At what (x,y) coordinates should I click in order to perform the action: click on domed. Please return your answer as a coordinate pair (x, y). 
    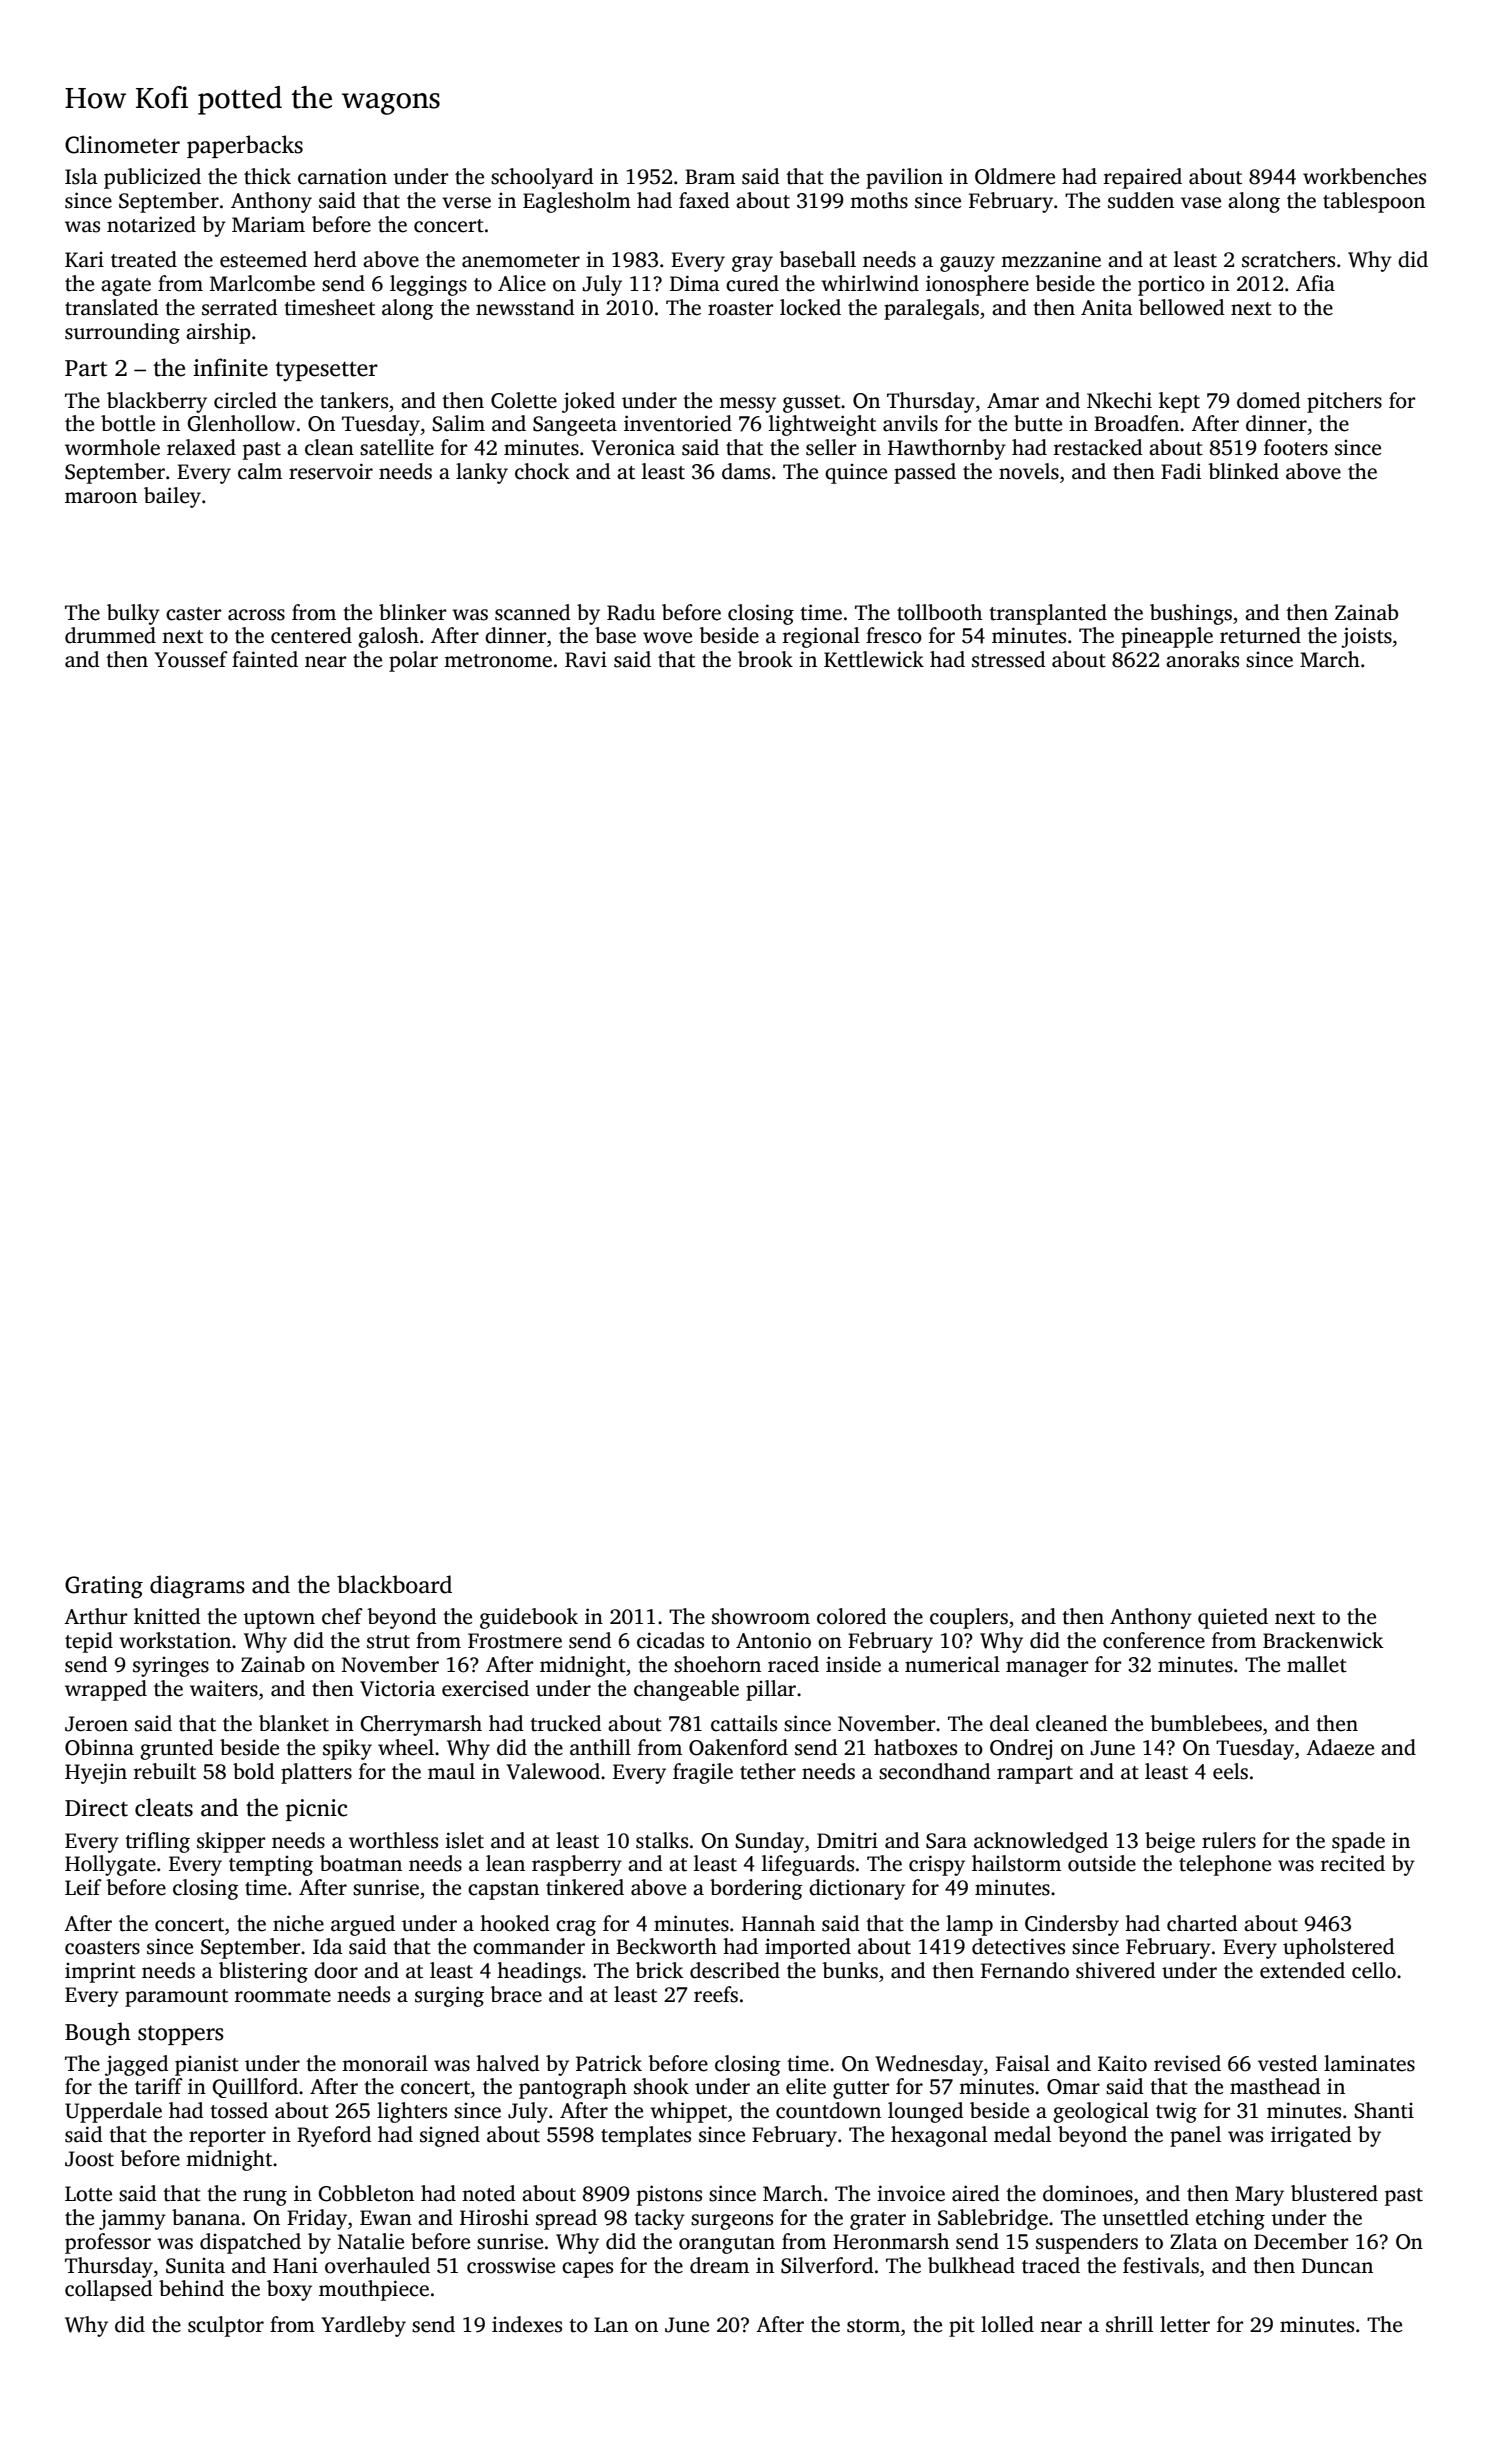
    Looking at the image, I should click on (1269, 400).
